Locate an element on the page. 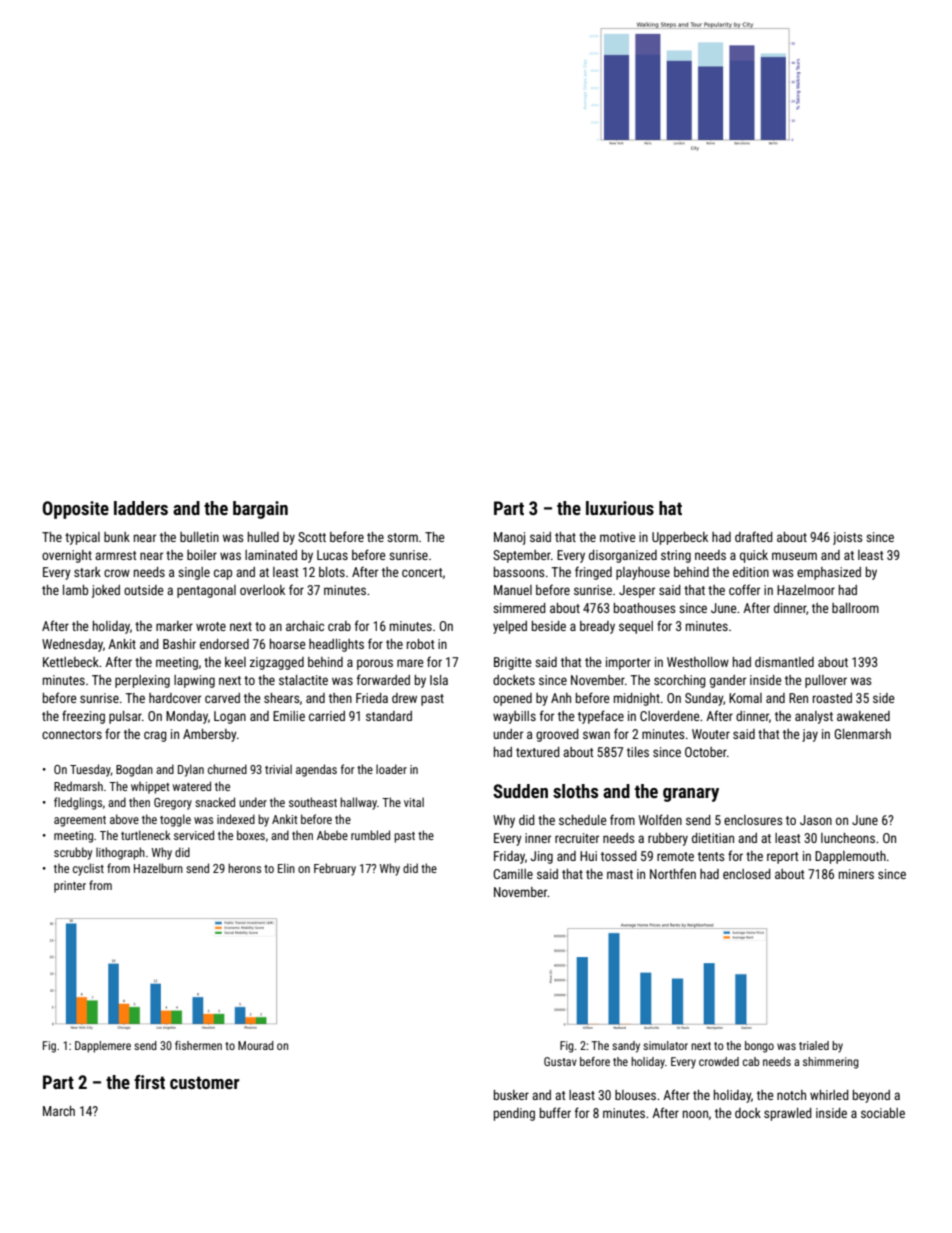  joists is located at coordinates (847, 538).
